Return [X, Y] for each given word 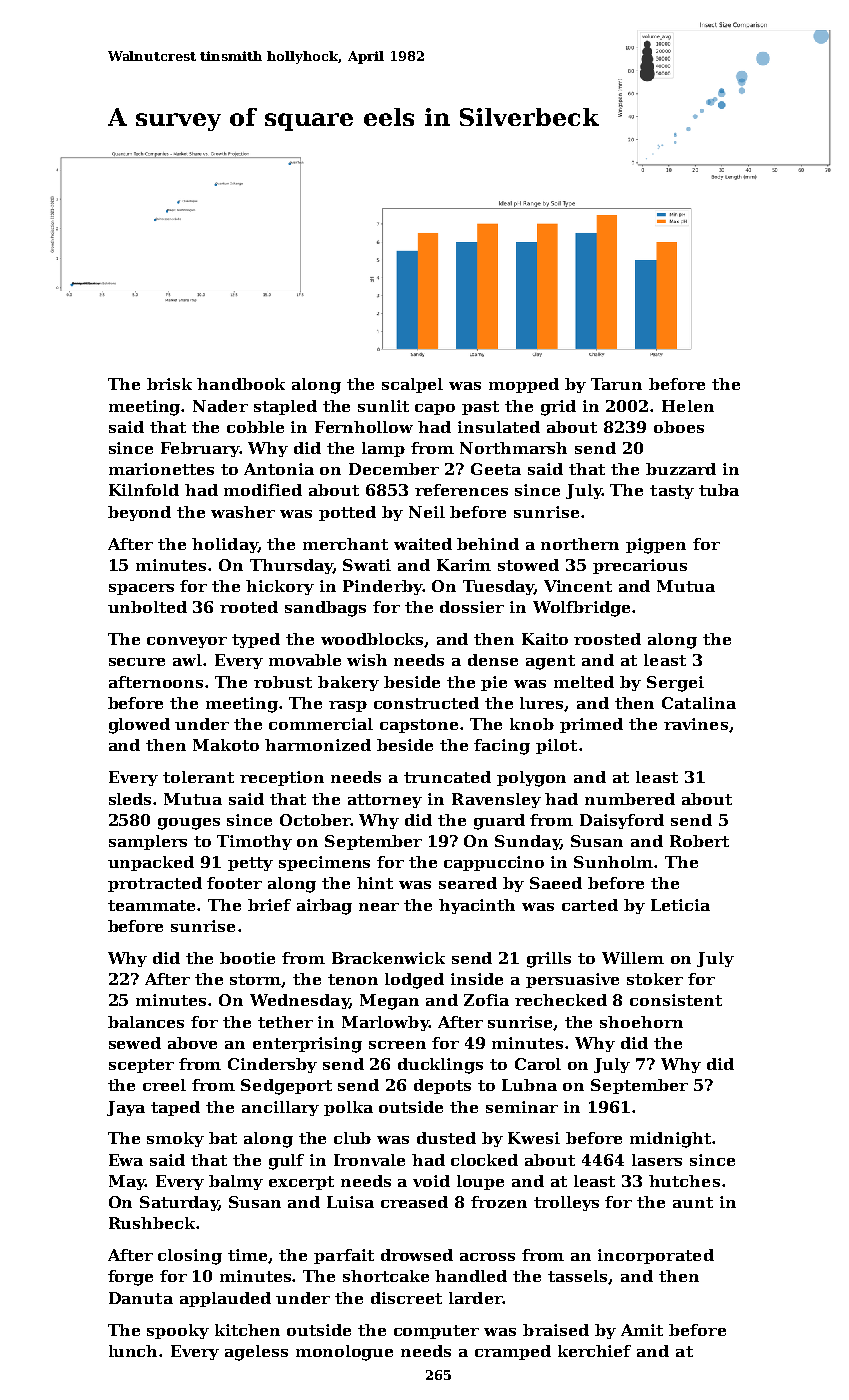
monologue [344, 1353]
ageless [256, 1353]
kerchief [594, 1351]
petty [250, 864]
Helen [688, 406]
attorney [385, 801]
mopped [524, 385]
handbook [241, 384]
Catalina [699, 703]
